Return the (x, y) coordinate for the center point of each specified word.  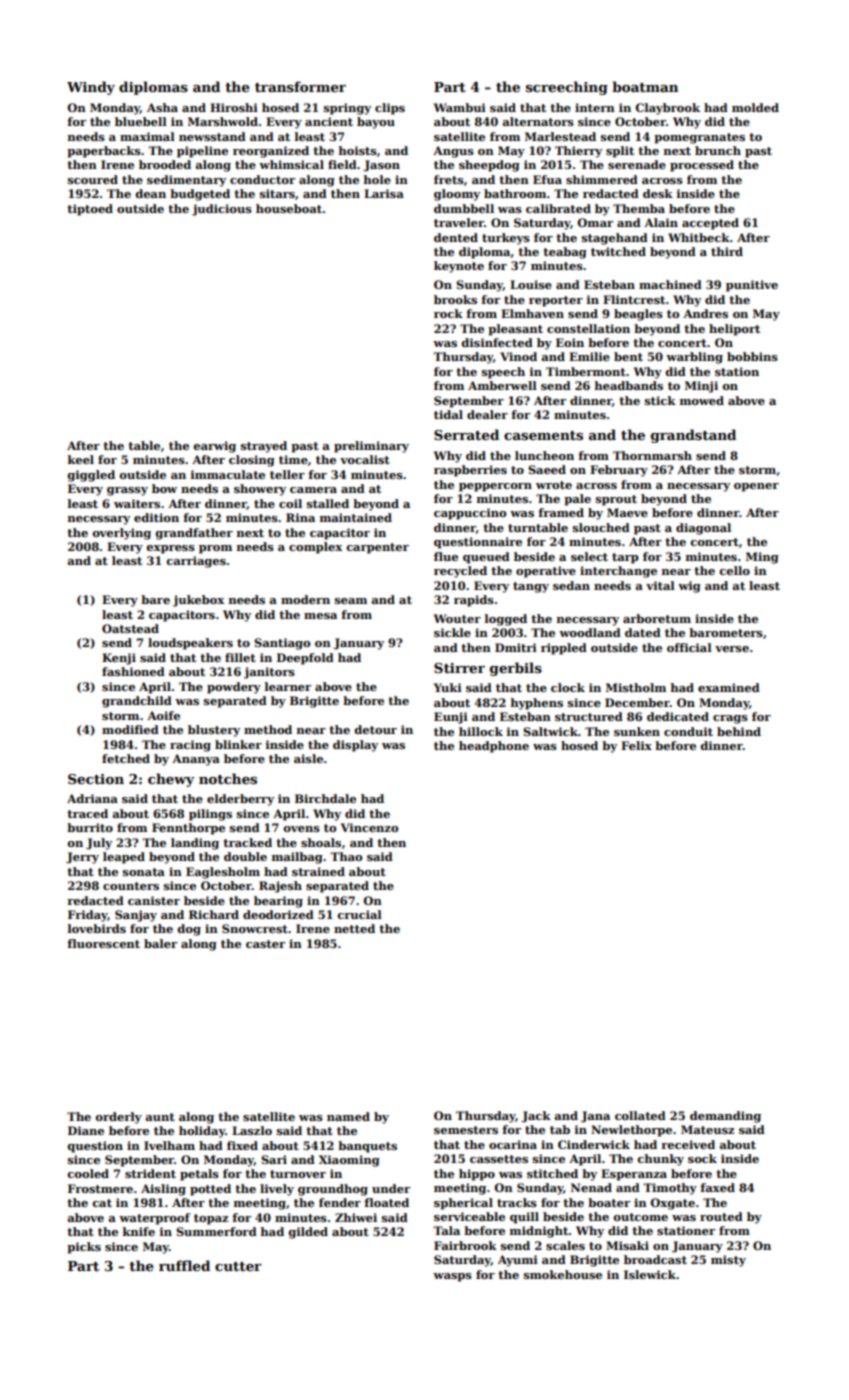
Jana (595, 1117)
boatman (645, 86)
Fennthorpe (188, 829)
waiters (137, 503)
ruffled (184, 1265)
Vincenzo (369, 827)
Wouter (457, 618)
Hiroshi (234, 107)
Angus (453, 152)
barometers (726, 632)
